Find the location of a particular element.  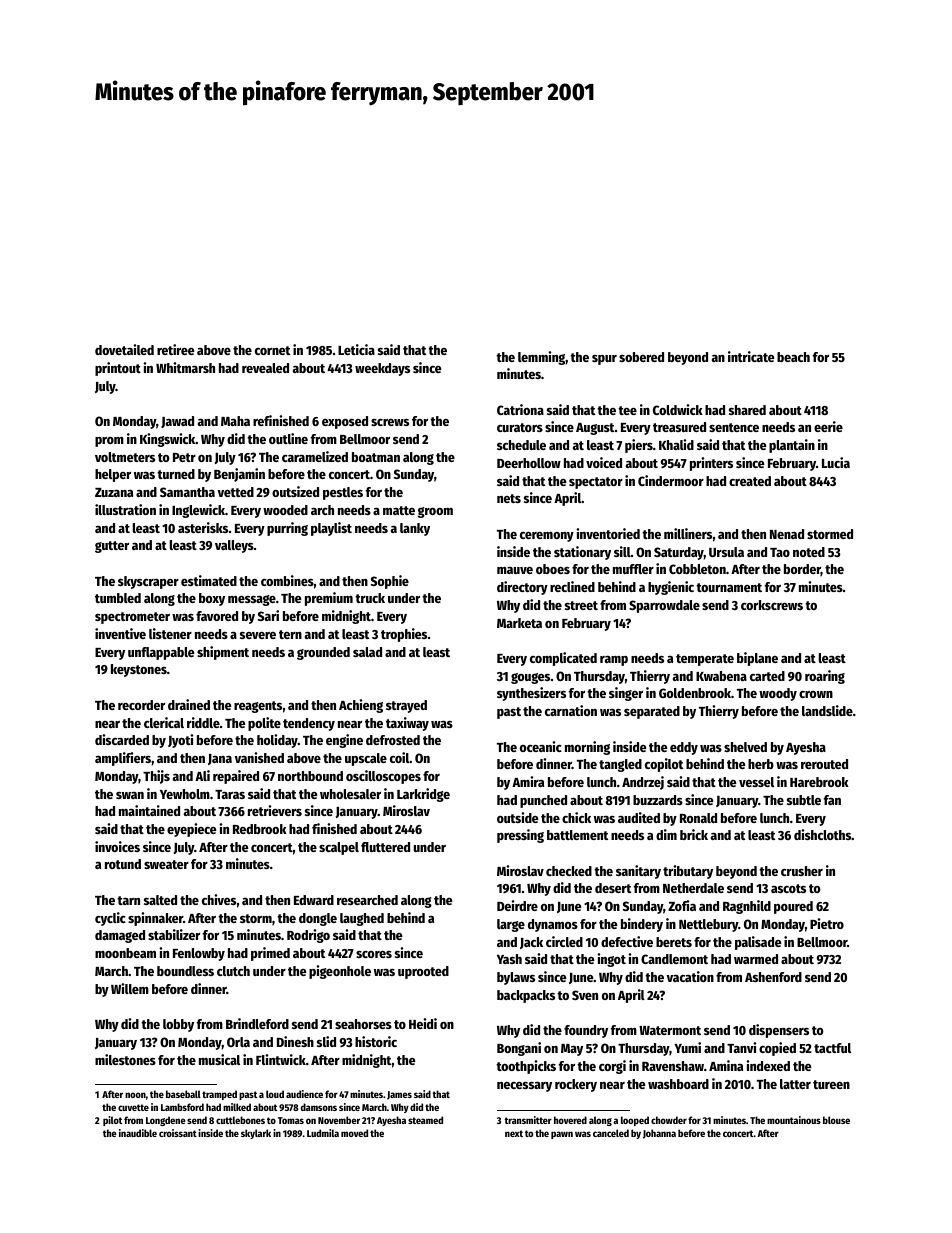

strayed is located at coordinates (406, 706).
